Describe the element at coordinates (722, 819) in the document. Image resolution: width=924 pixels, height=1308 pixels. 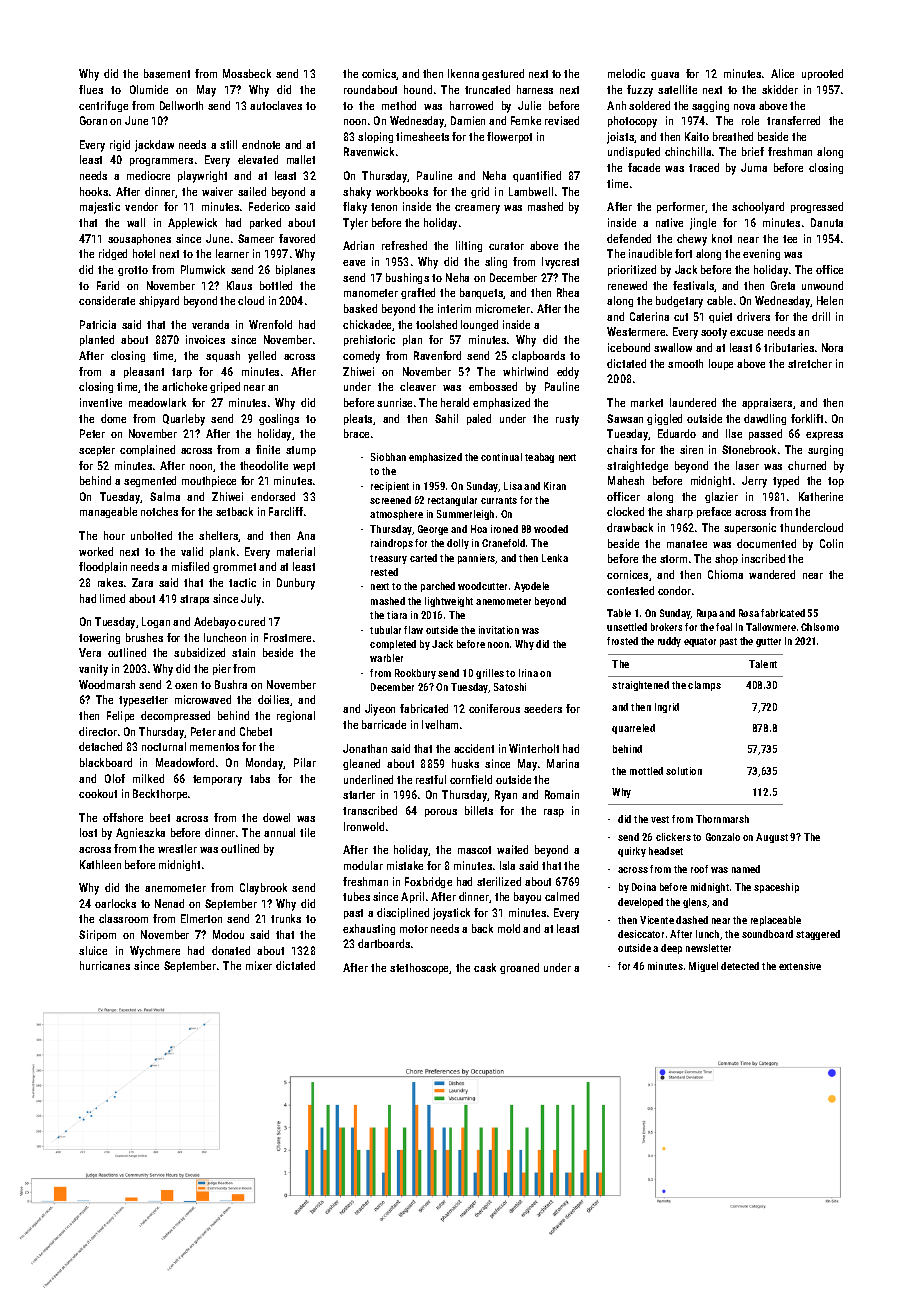
I see `Thornmarsh` at that location.
